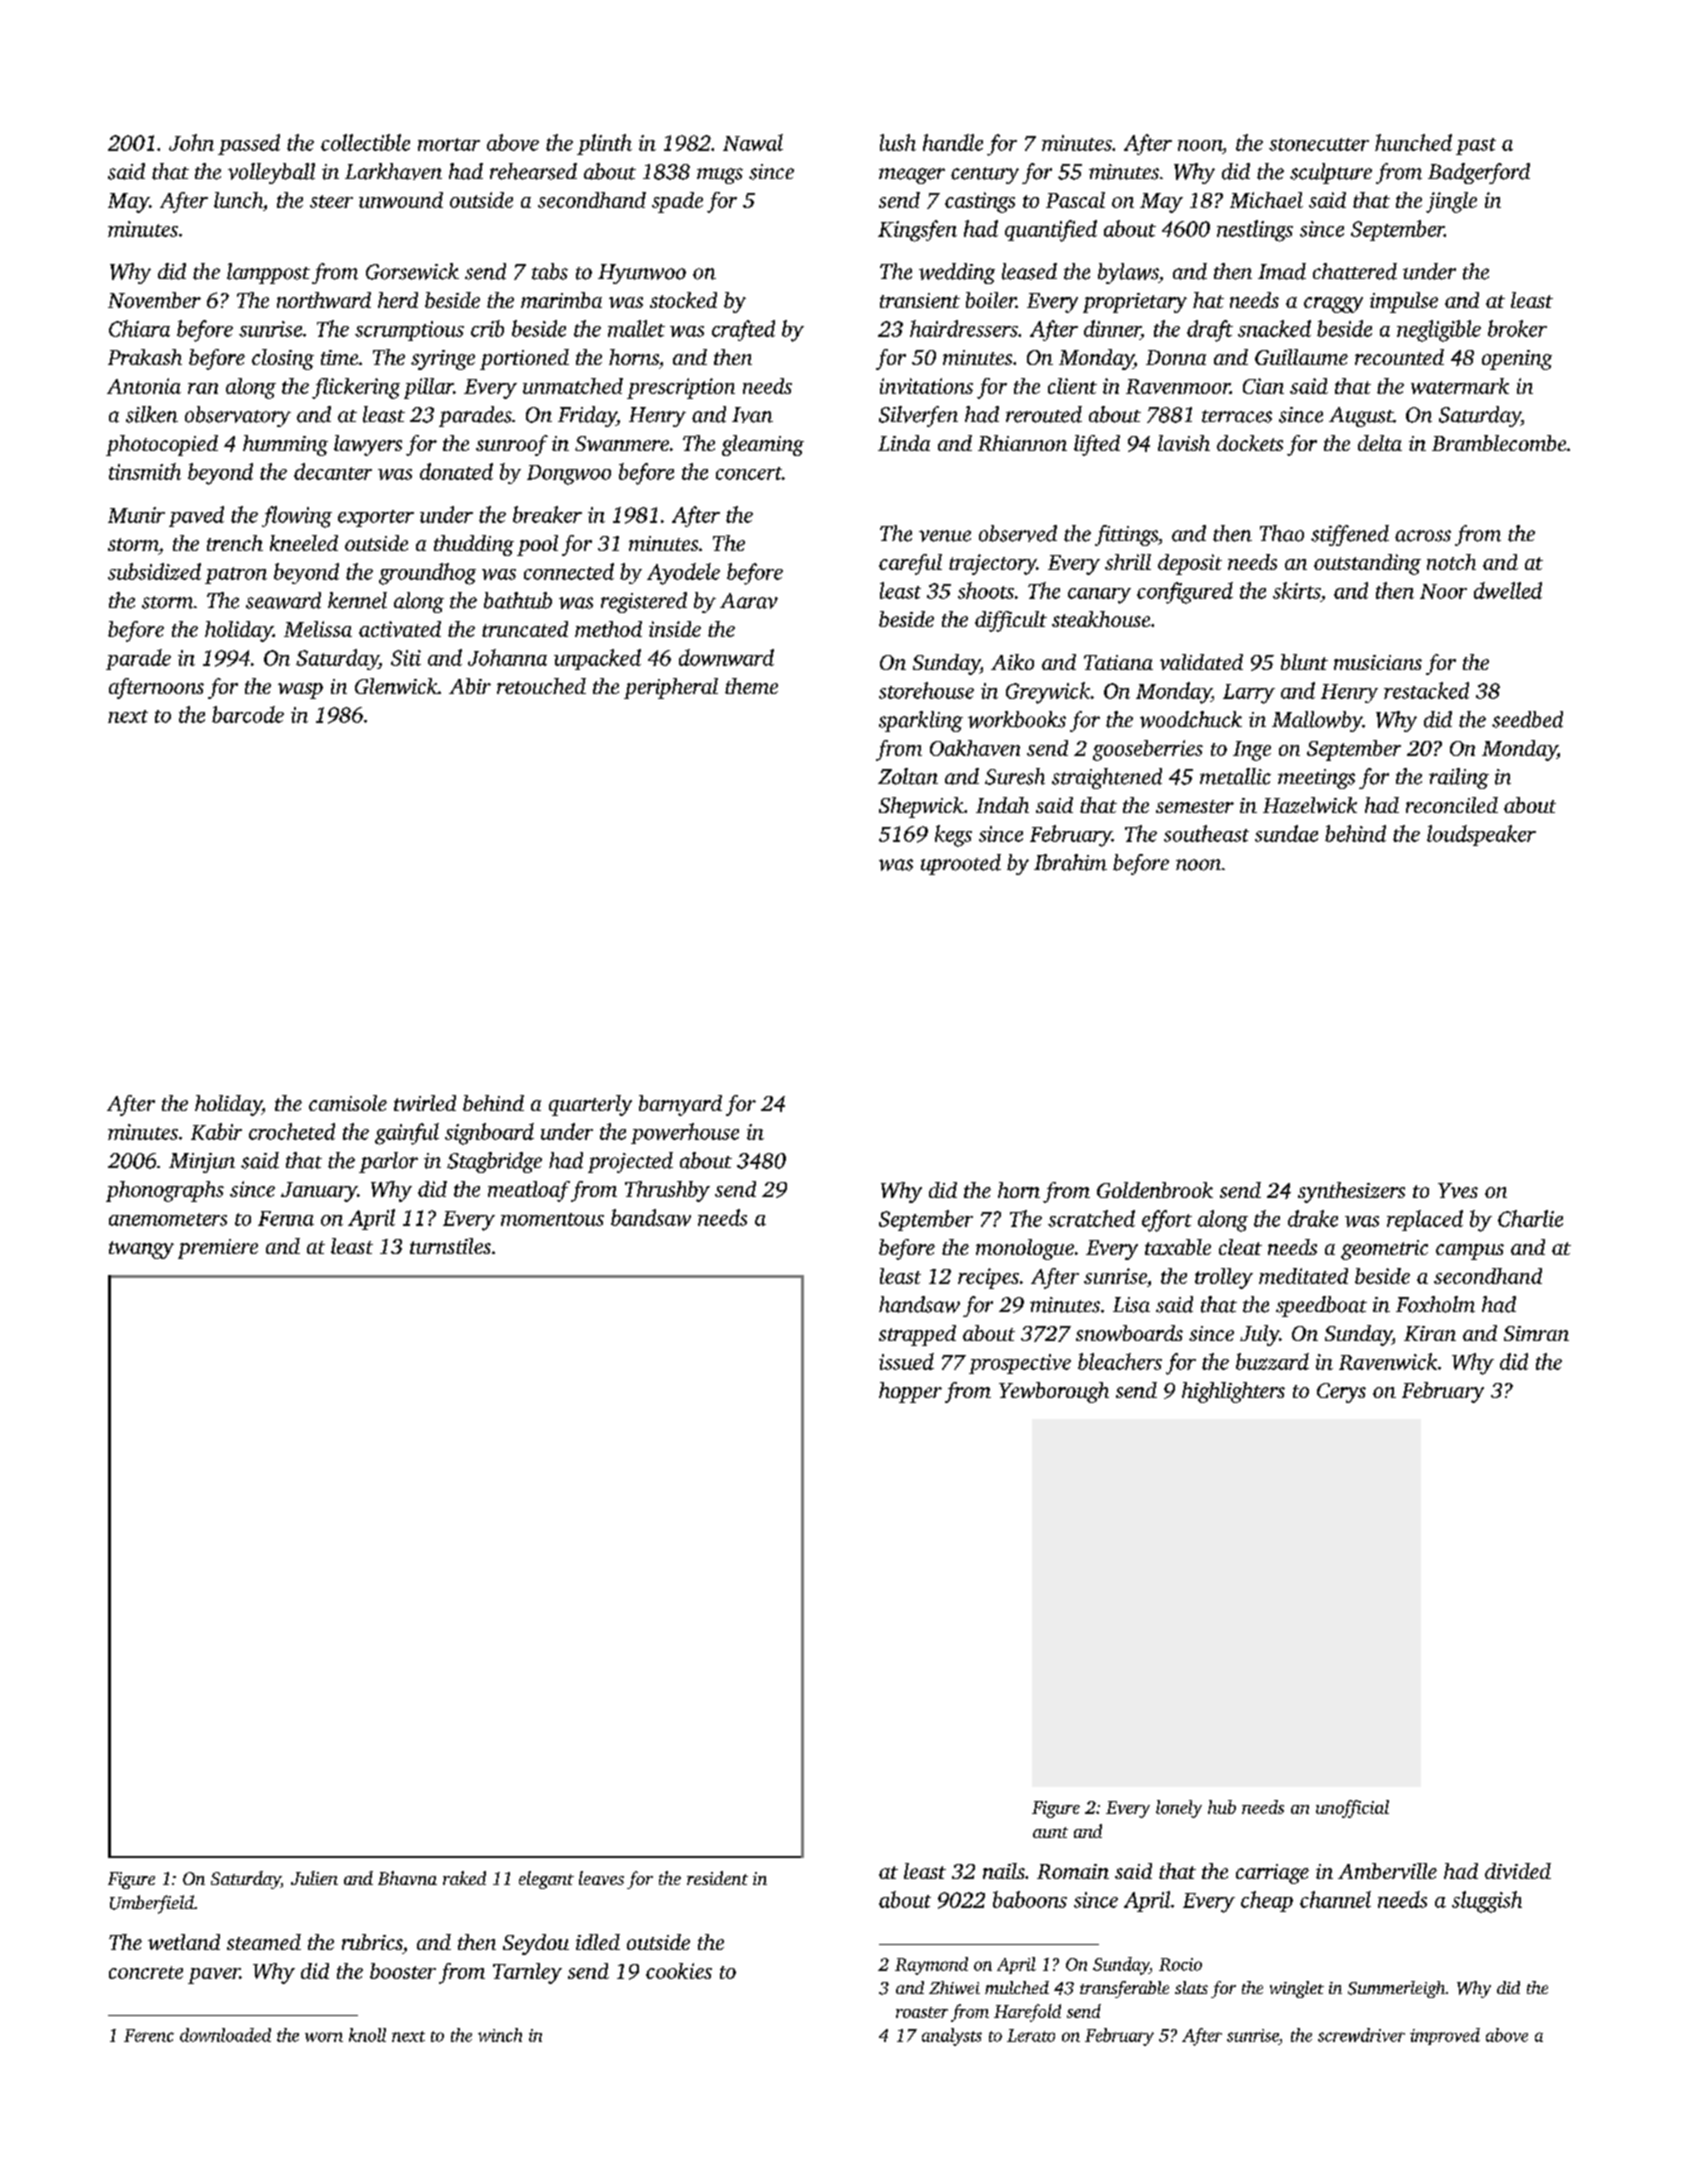 This document has width=1683, height=2178. I want to click on stonecutter, so click(1319, 144).
